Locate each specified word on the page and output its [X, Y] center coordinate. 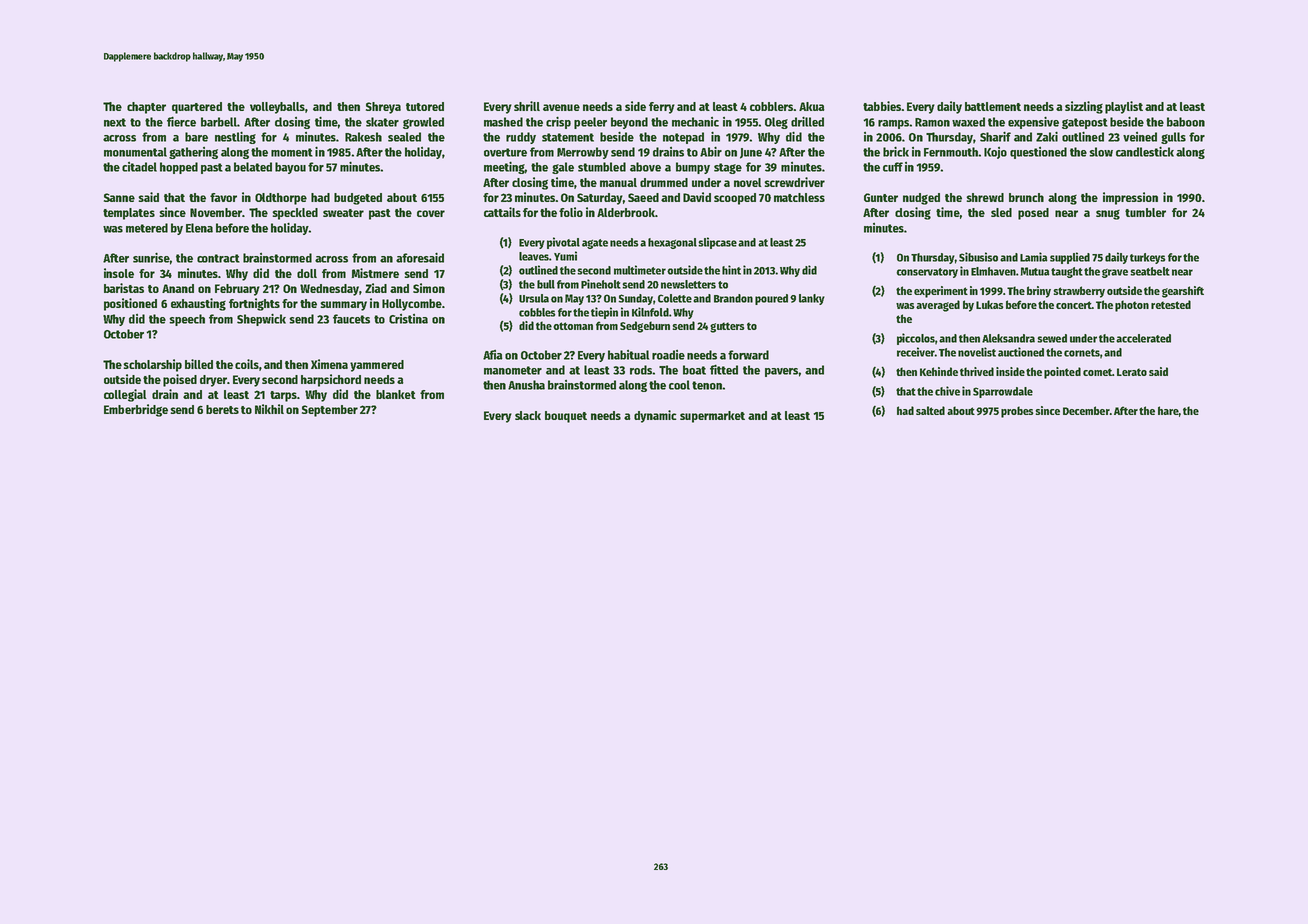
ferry [662, 108]
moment [292, 152]
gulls [1173, 138]
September [330, 411]
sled [1001, 212]
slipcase [717, 243]
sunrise [151, 257]
